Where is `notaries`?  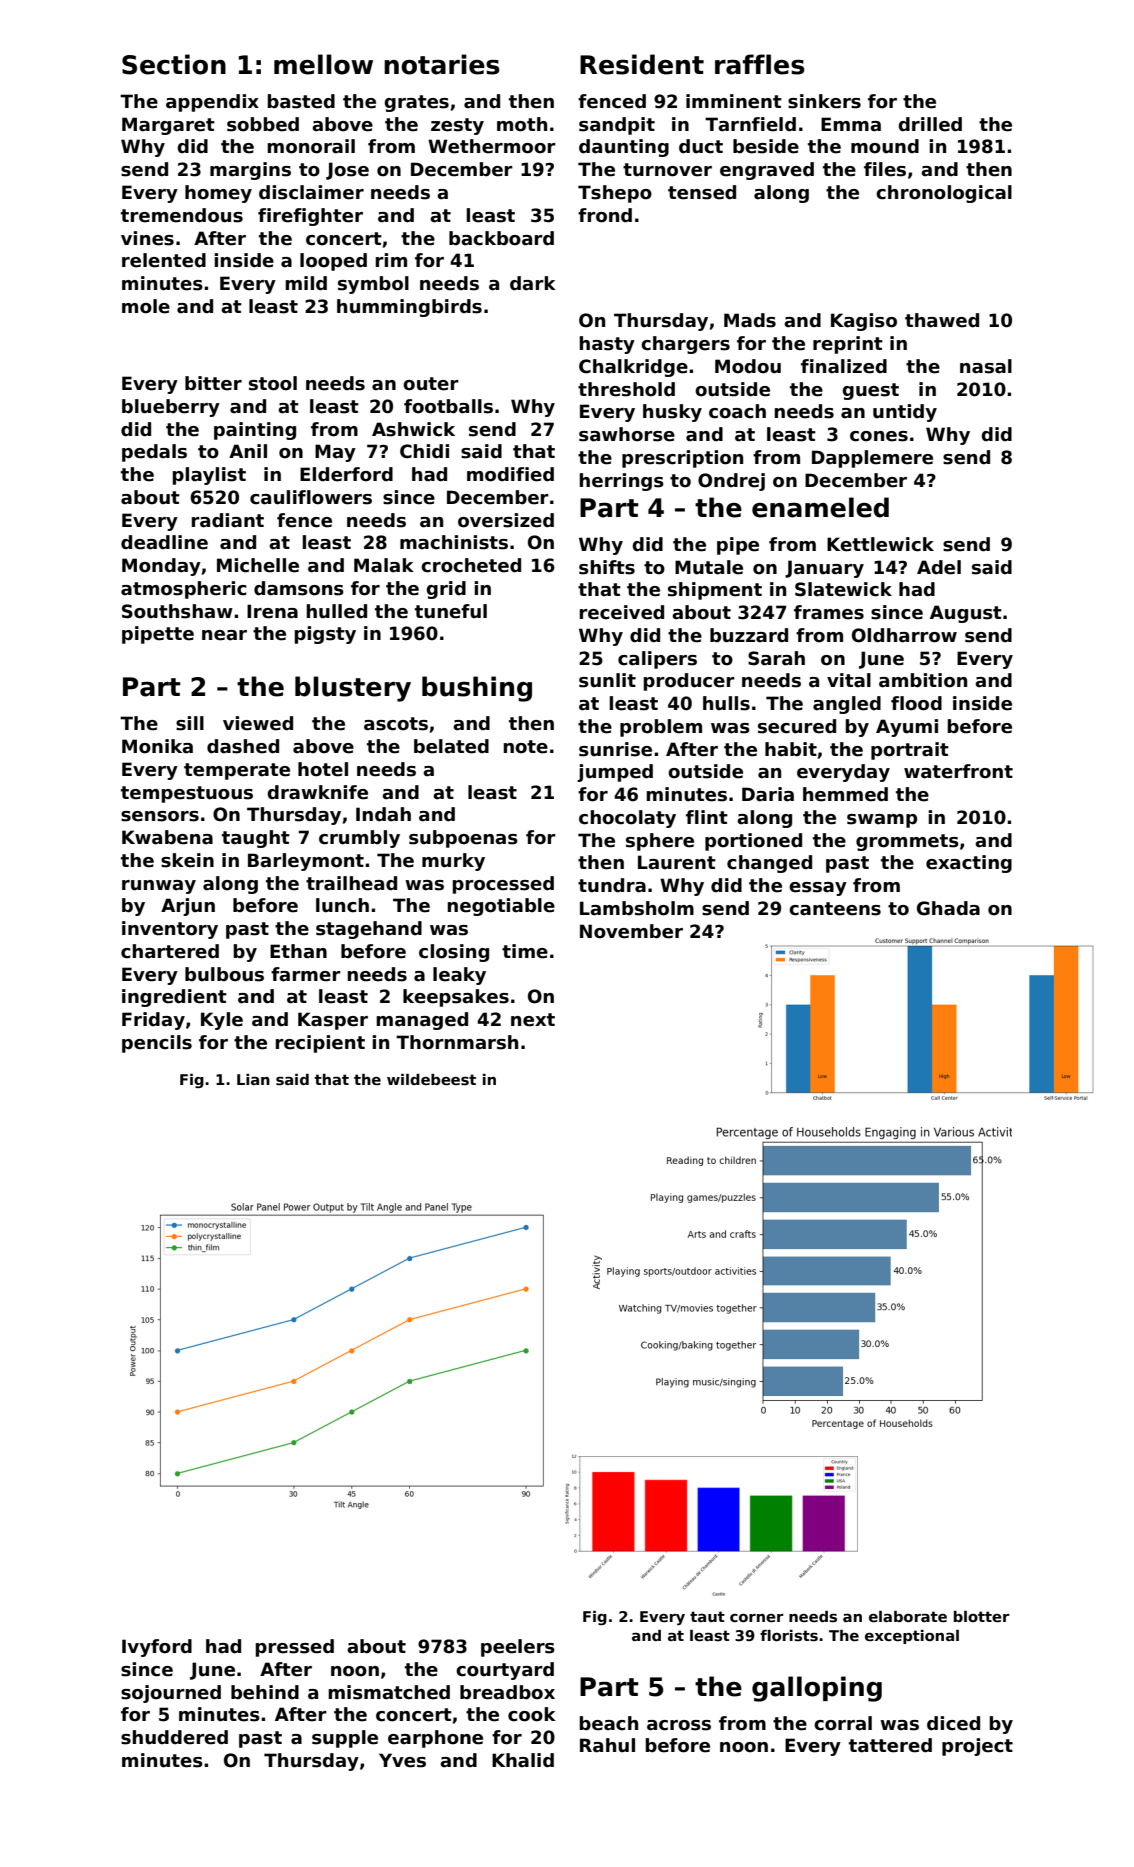 notaries is located at coordinates (442, 64).
